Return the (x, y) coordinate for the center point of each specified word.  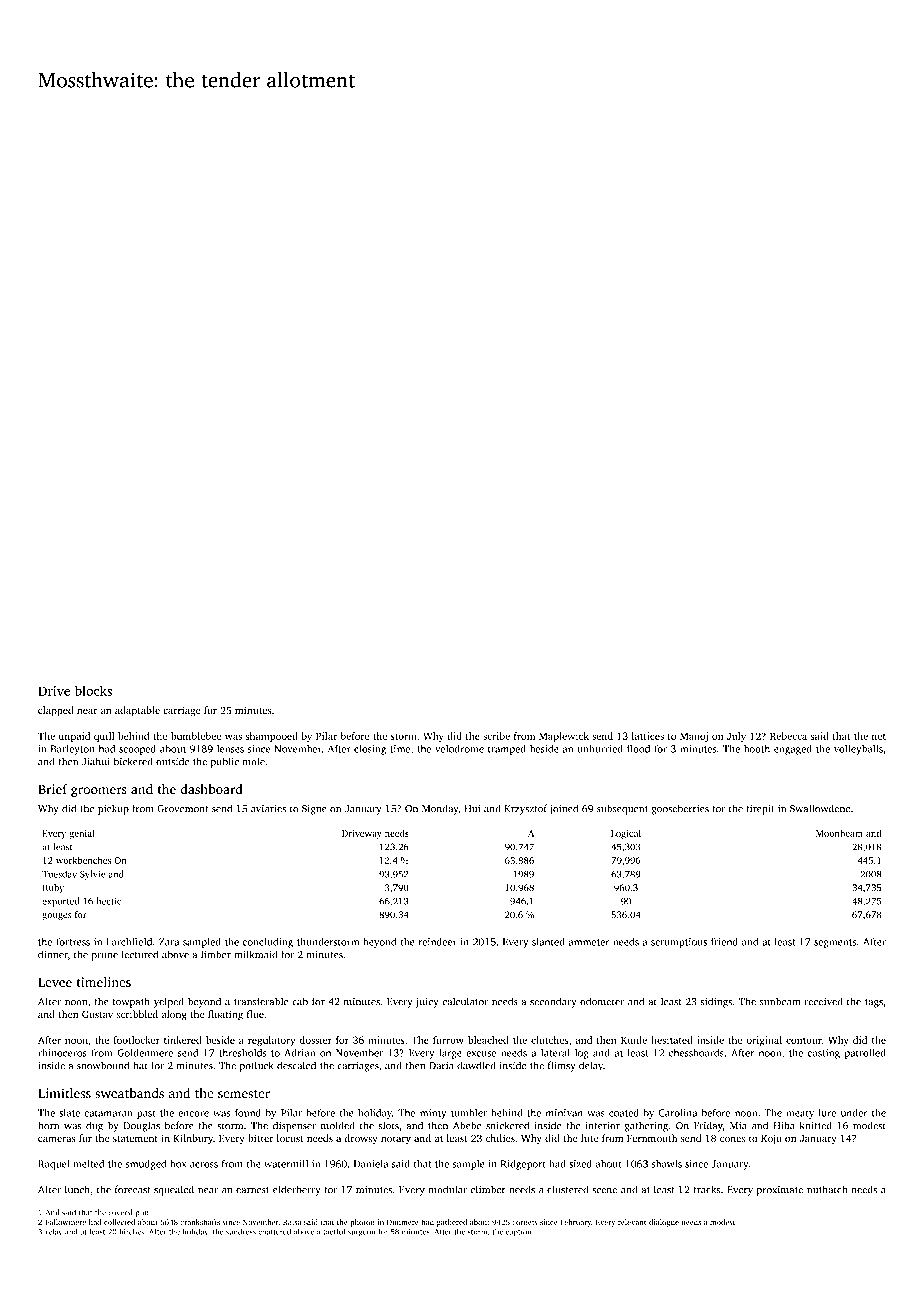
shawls (667, 1164)
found (248, 1112)
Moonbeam (839, 833)
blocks (93, 690)
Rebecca (788, 736)
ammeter (588, 942)
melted (88, 1164)
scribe (496, 736)
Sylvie (93, 875)
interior (602, 1126)
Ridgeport (523, 1165)
